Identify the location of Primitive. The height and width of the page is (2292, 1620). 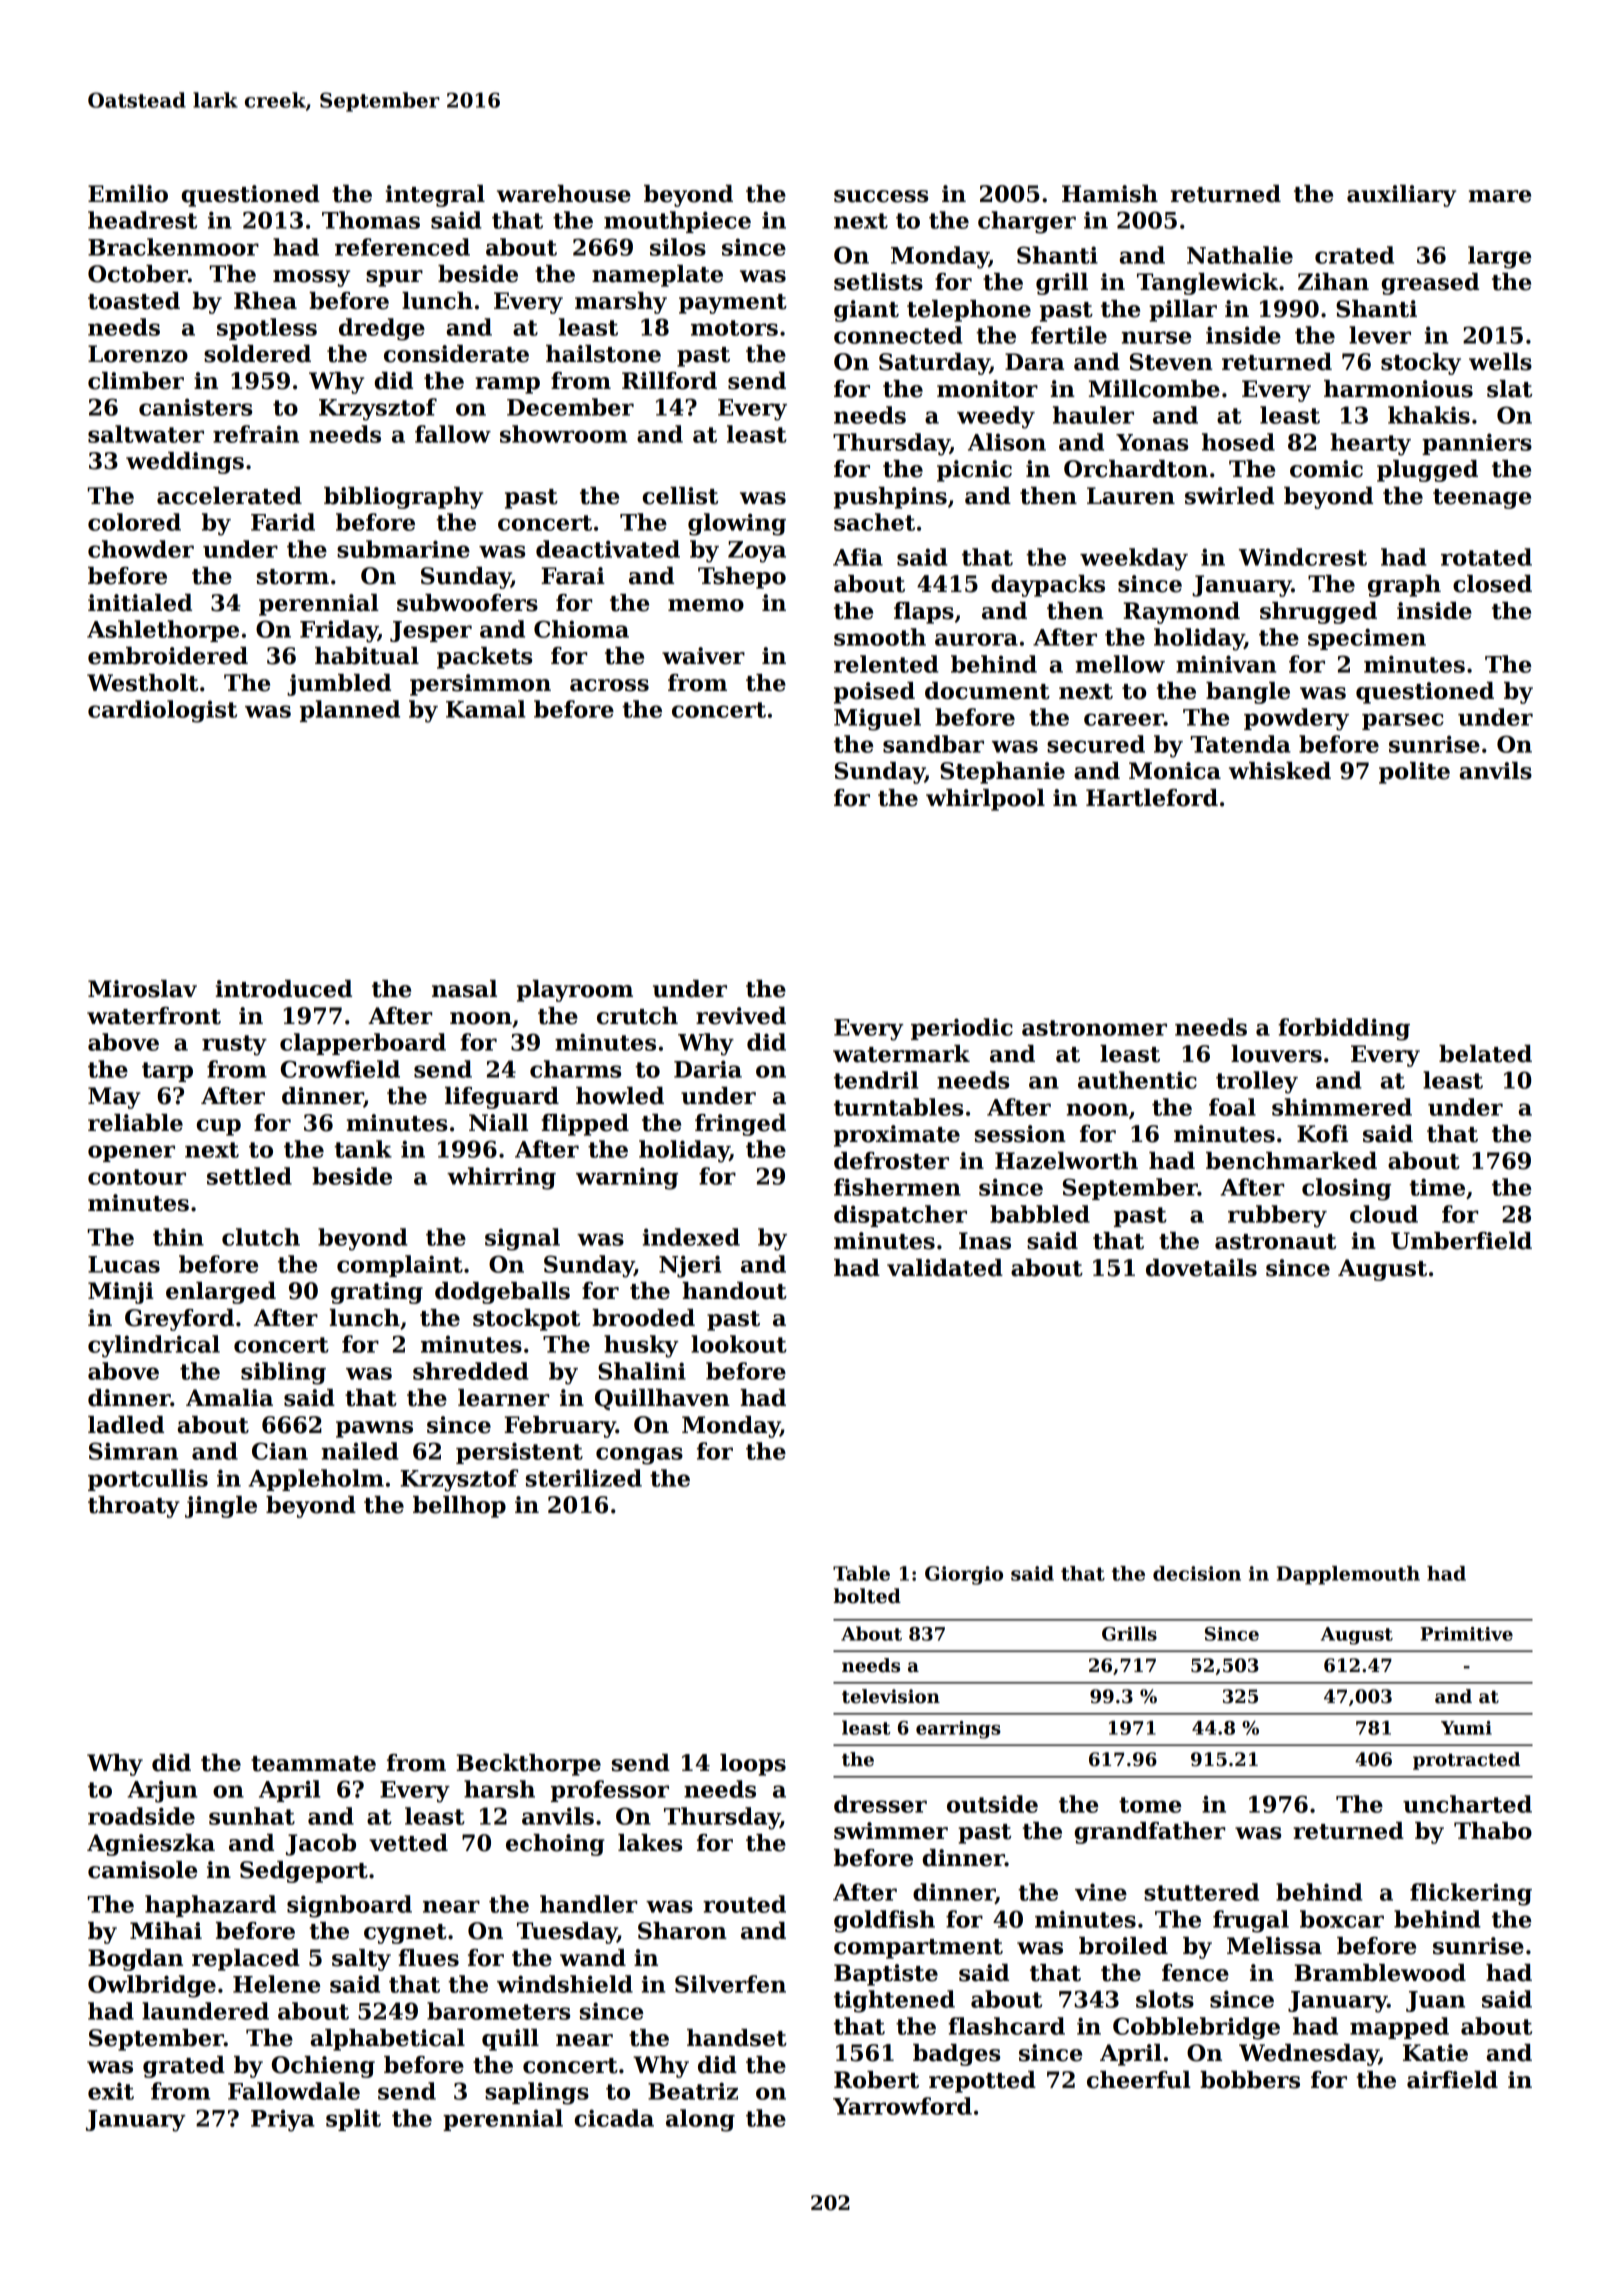
(1466, 1634).
